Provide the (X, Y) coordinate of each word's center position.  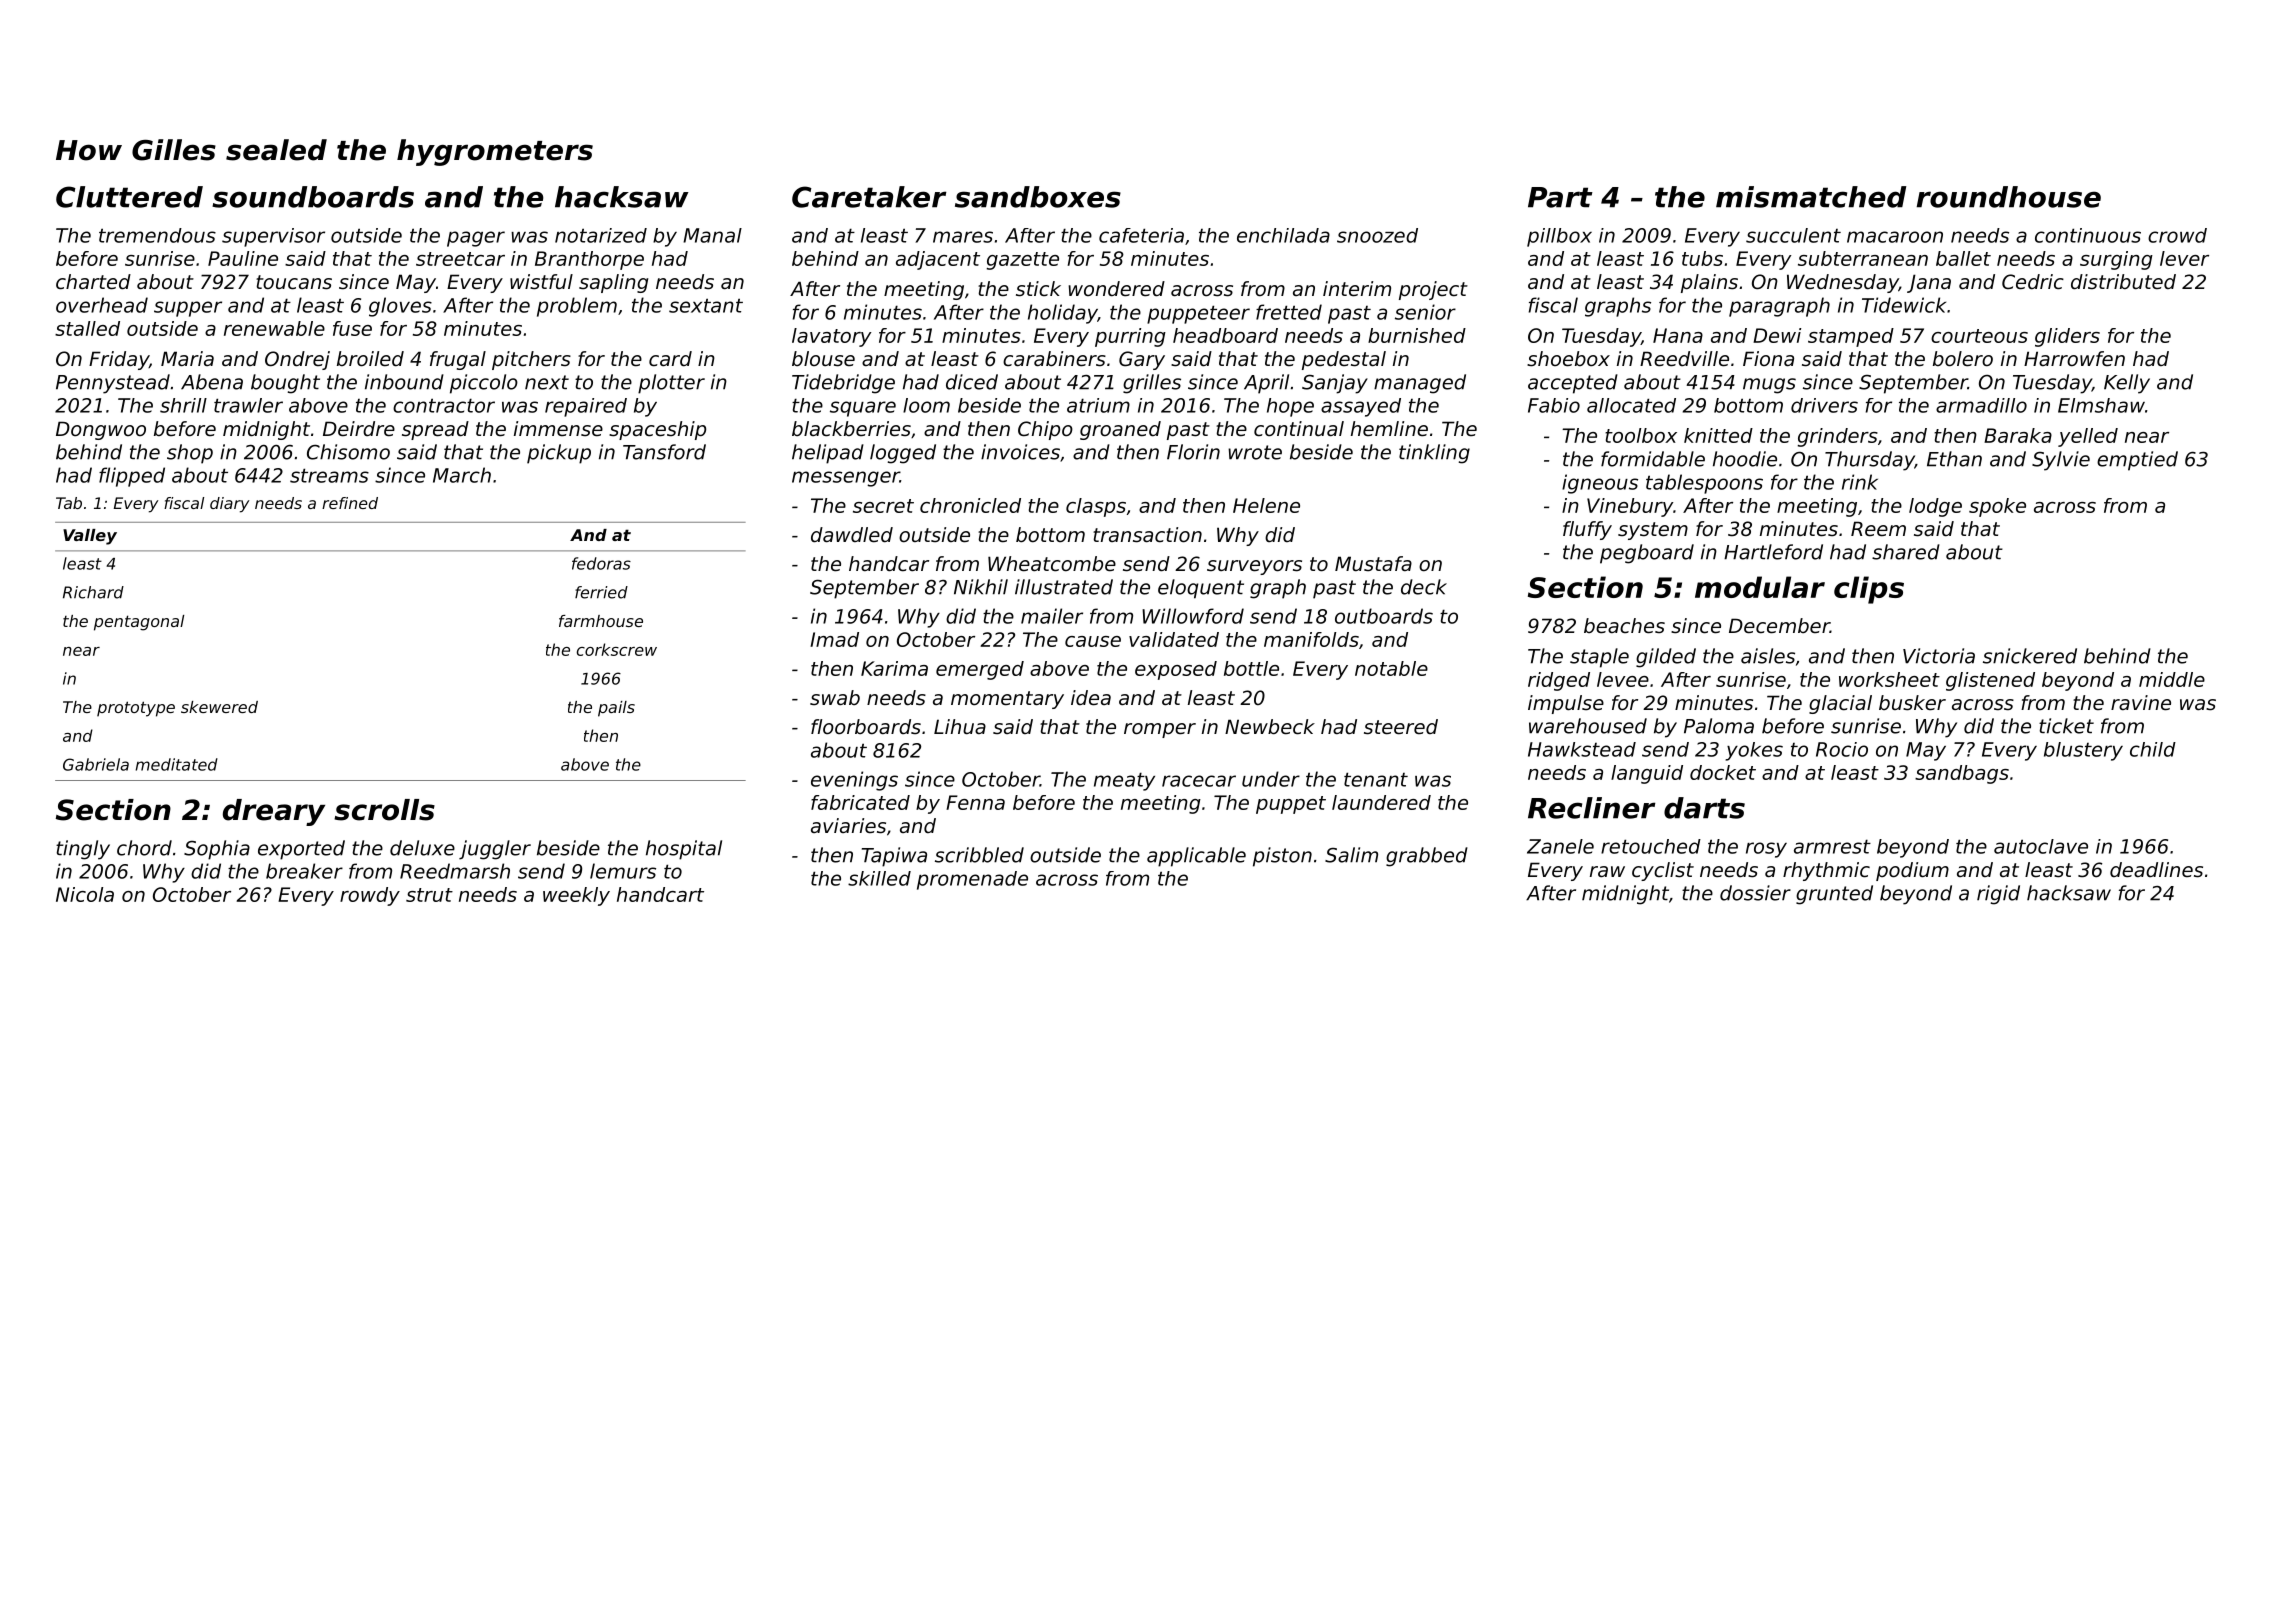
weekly (576, 896)
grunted (1834, 895)
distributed (2123, 282)
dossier (1755, 893)
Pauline (243, 258)
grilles (1152, 384)
